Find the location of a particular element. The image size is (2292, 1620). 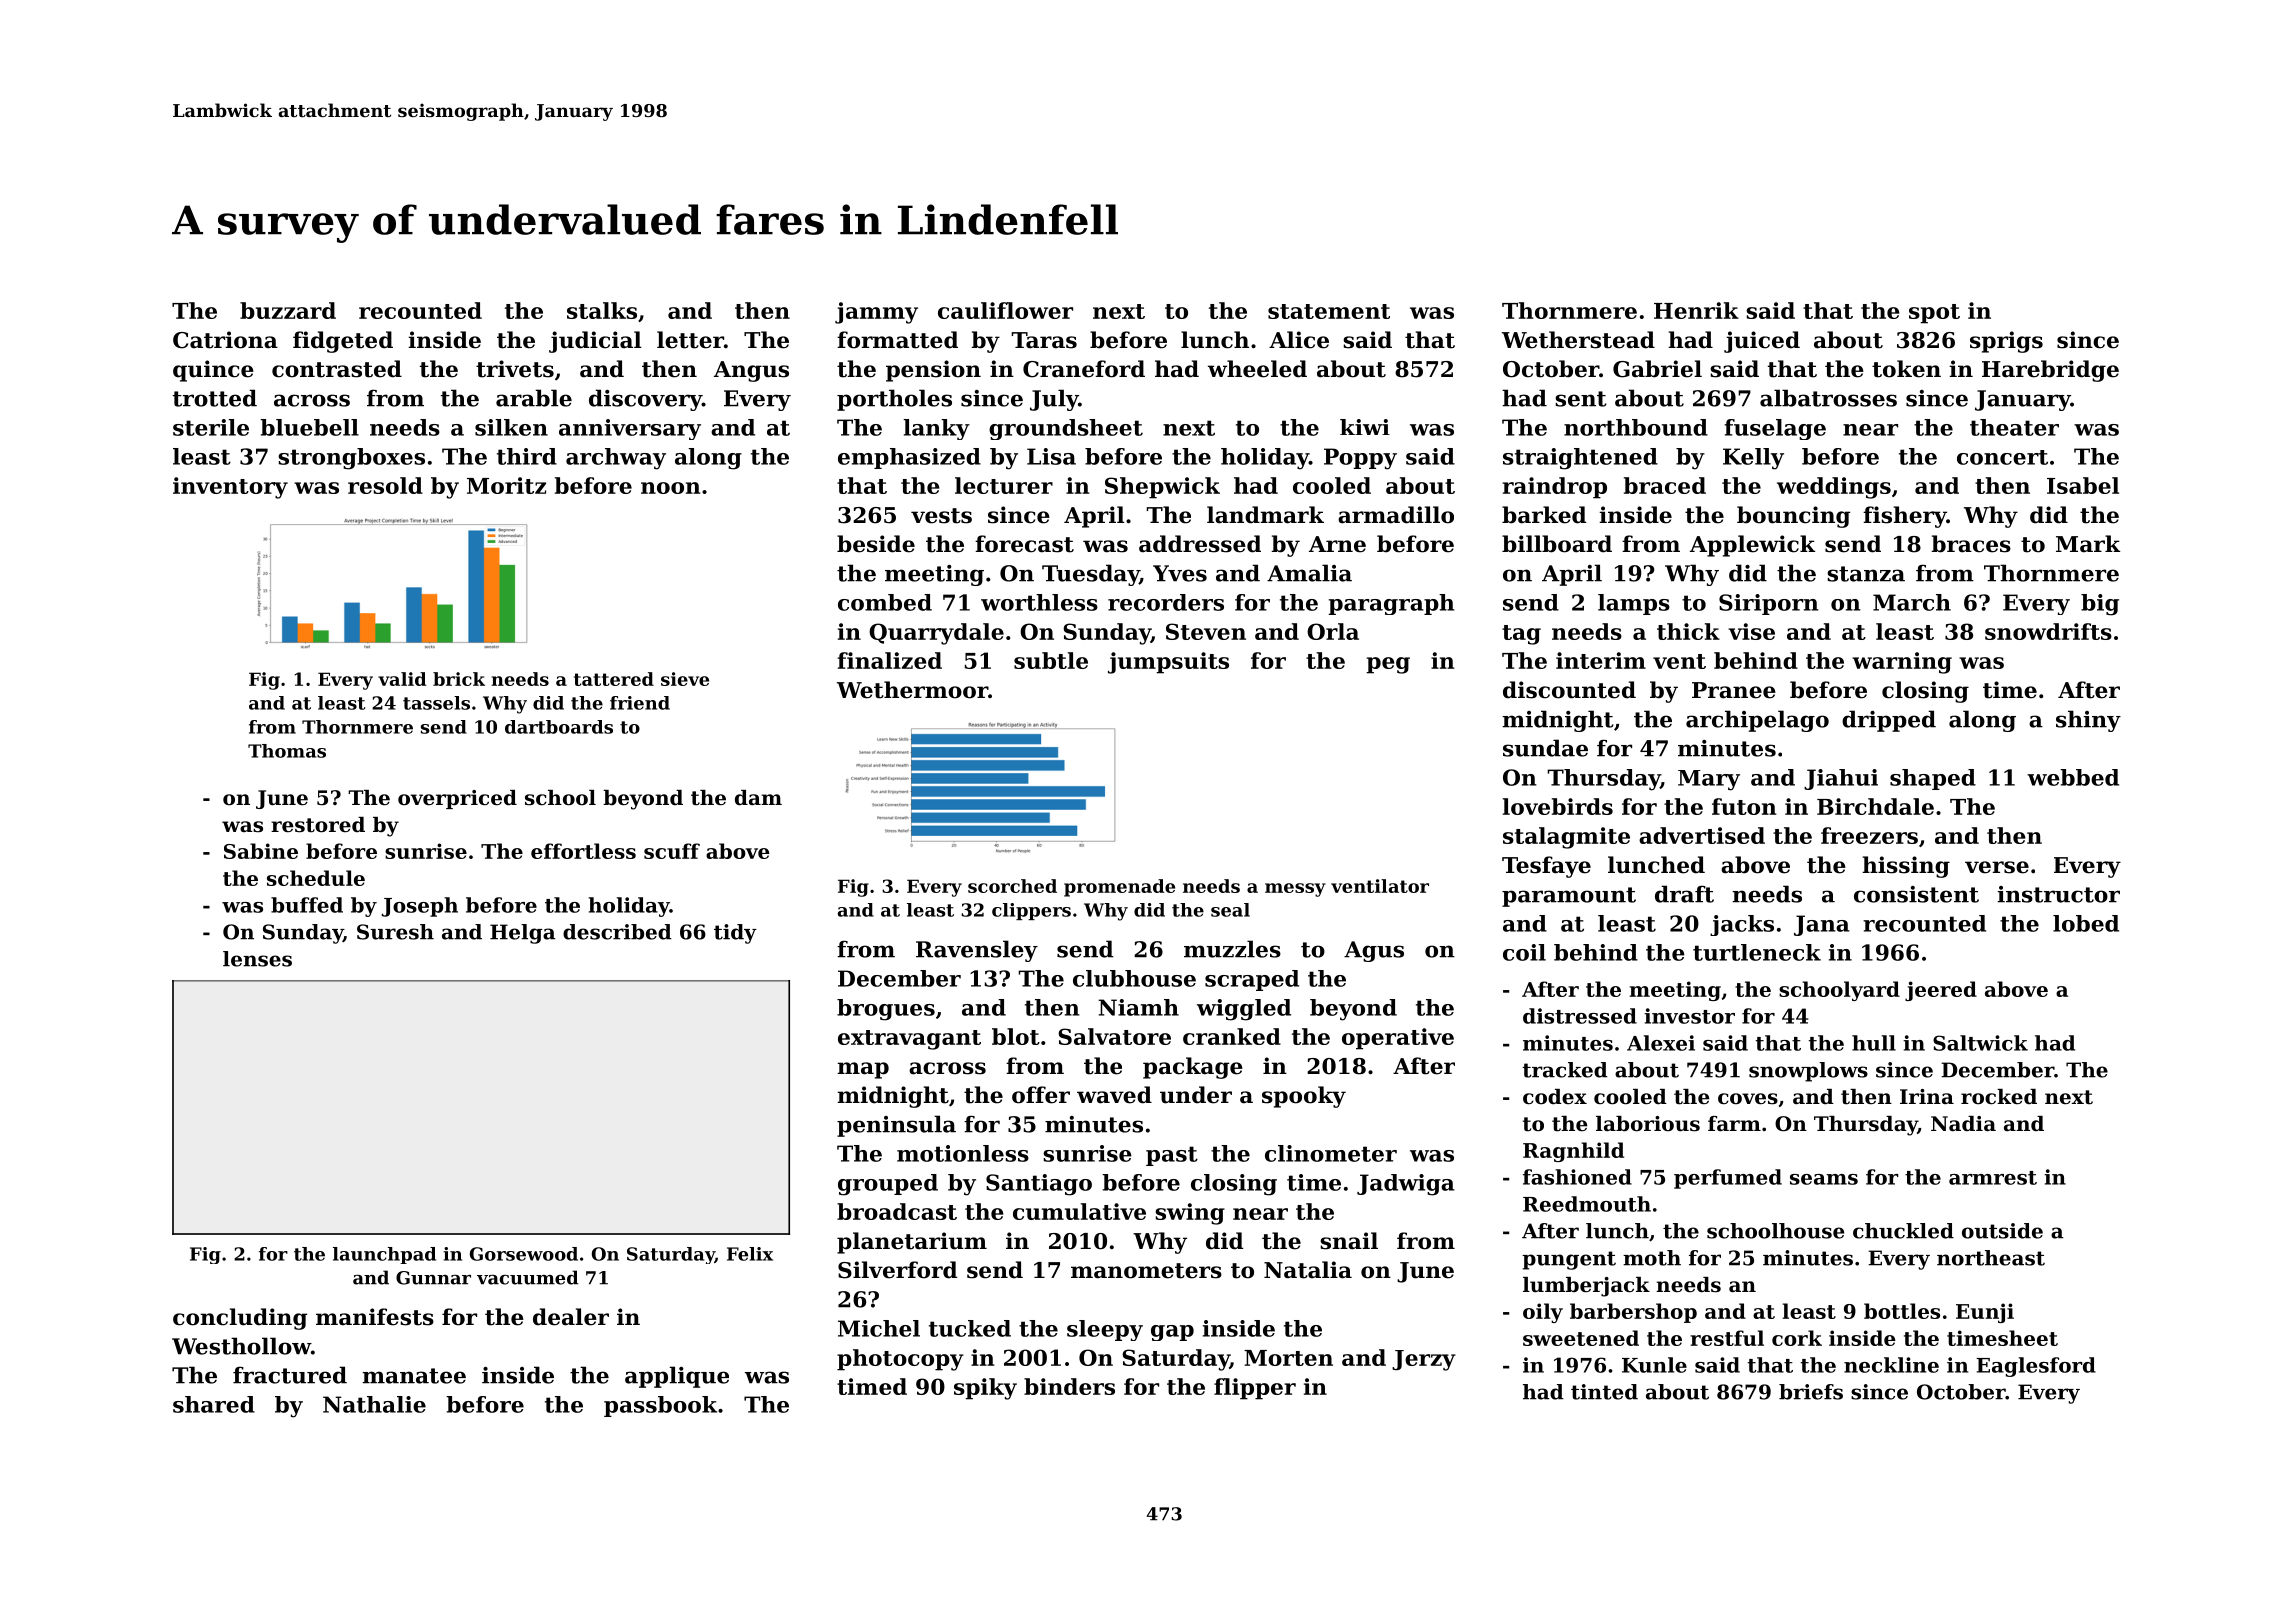

concluding is located at coordinates (240, 1319).
